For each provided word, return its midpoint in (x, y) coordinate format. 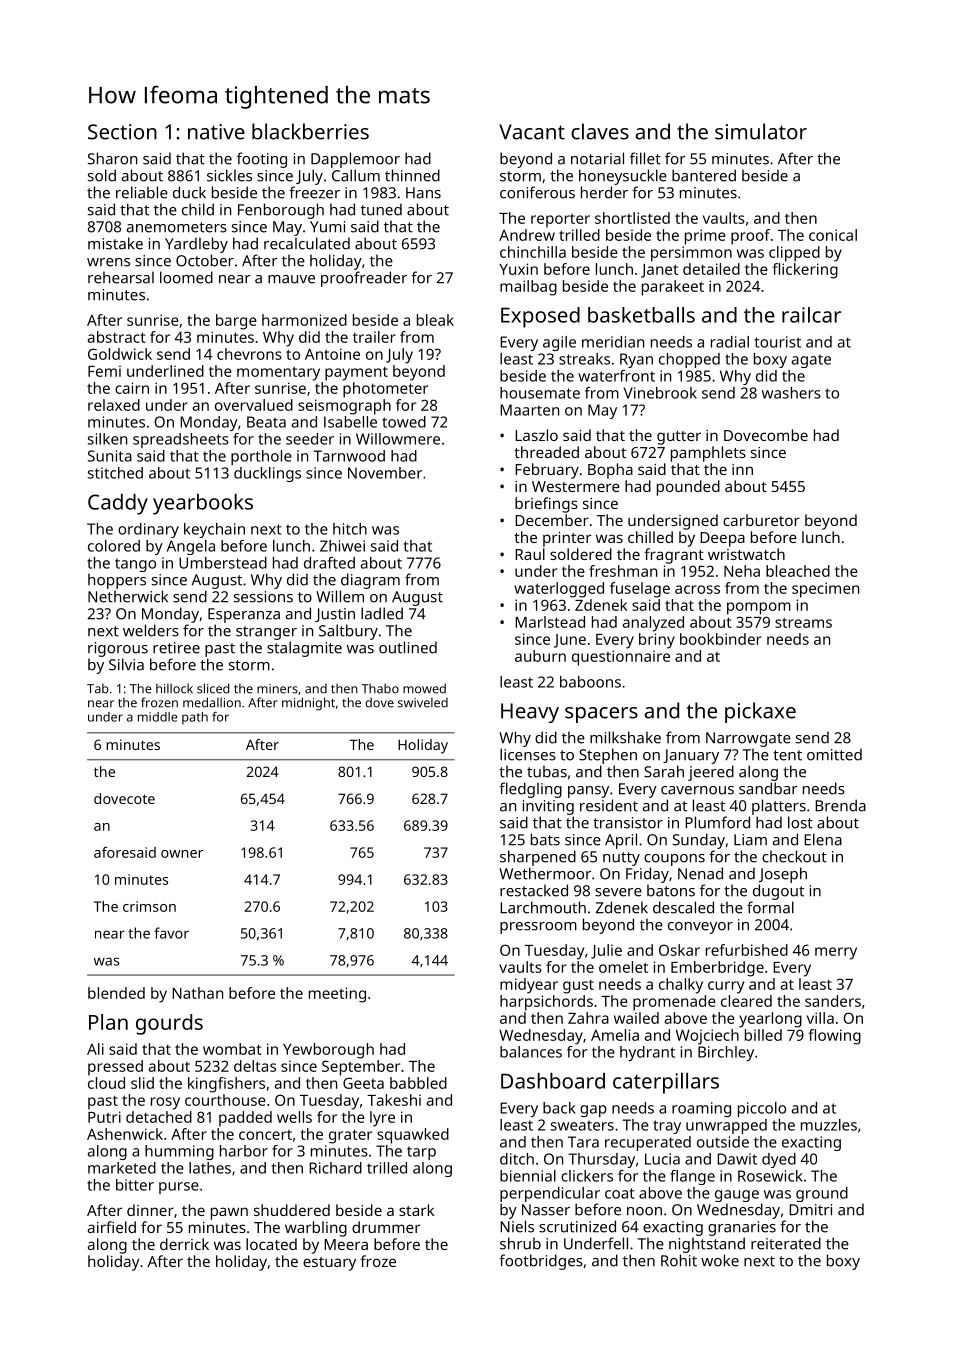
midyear (529, 986)
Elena (823, 839)
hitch (350, 529)
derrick (184, 1244)
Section (122, 132)
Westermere (576, 486)
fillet (645, 158)
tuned (381, 209)
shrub (520, 1243)
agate (811, 361)
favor (171, 933)
